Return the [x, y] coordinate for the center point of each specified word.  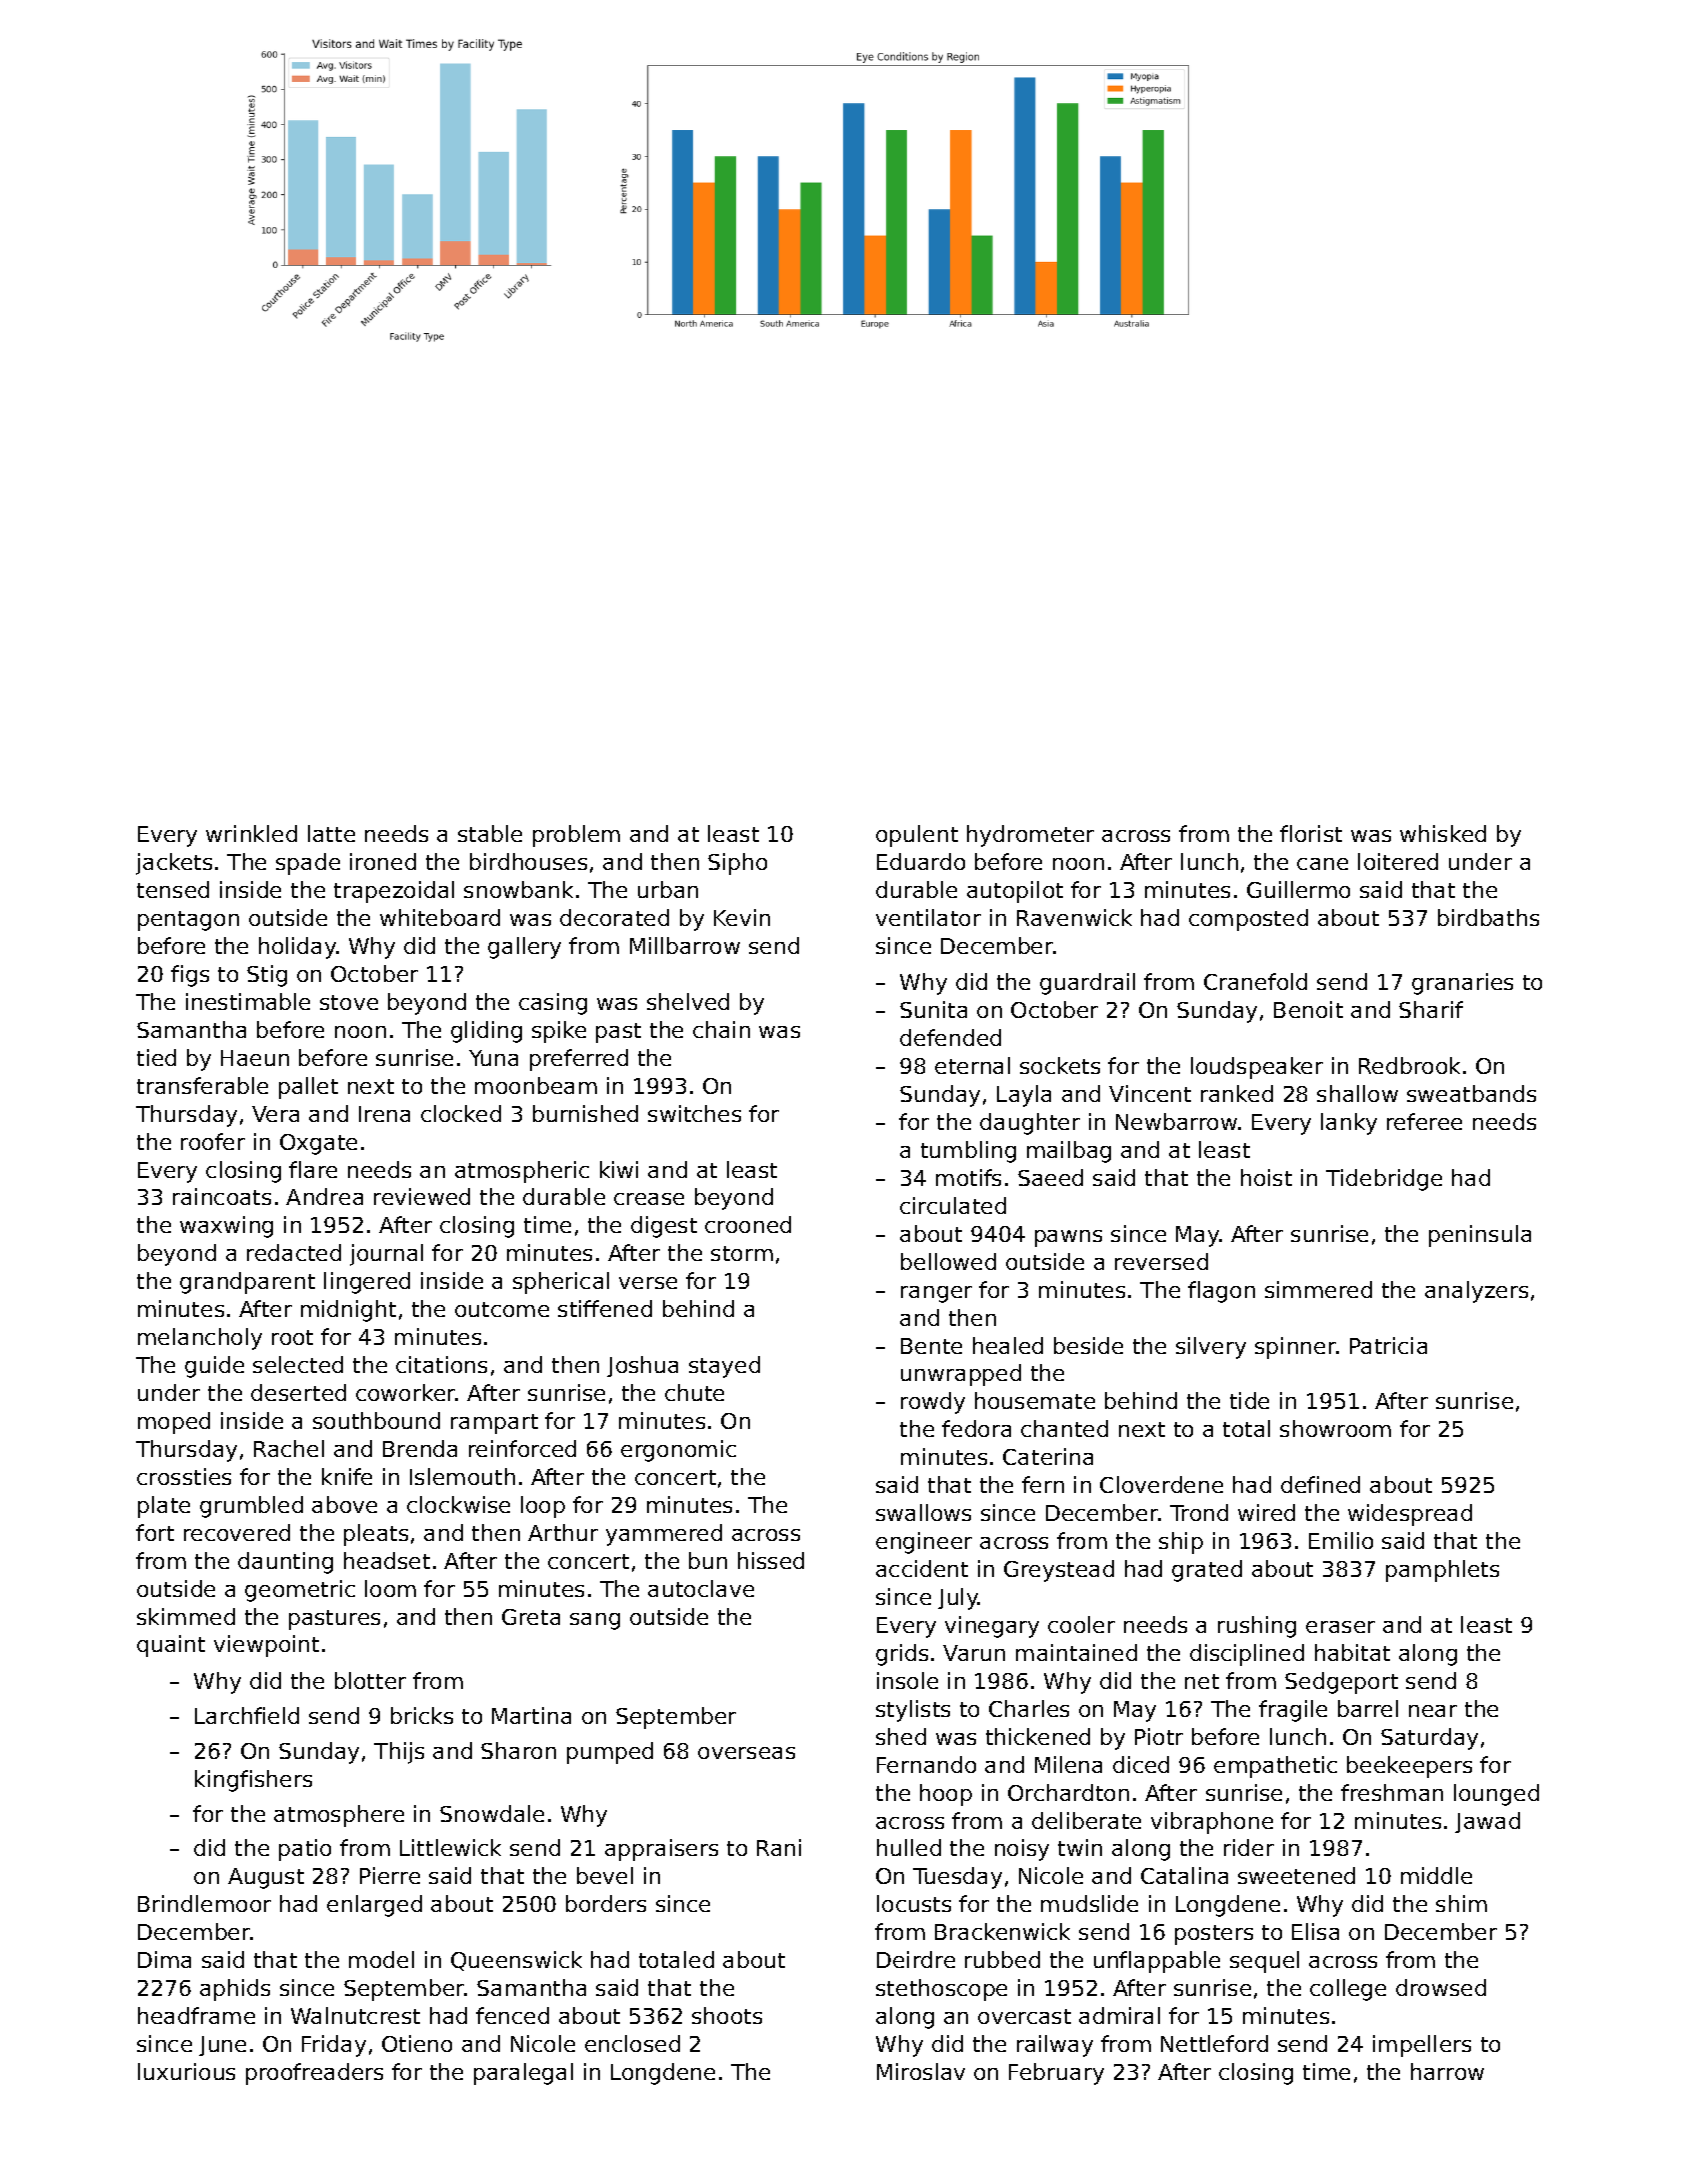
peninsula [1480, 1236]
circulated [953, 1205]
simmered [1318, 1289]
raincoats [222, 1196]
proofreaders [314, 2074]
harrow [1447, 2071]
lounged [1496, 1795]
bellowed [948, 1261]
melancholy [200, 1339]
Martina [531, 1715]
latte [331, 833]
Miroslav [921, 2071]
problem [576, 836]
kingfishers [253, 1781]
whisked [1443, 833]
